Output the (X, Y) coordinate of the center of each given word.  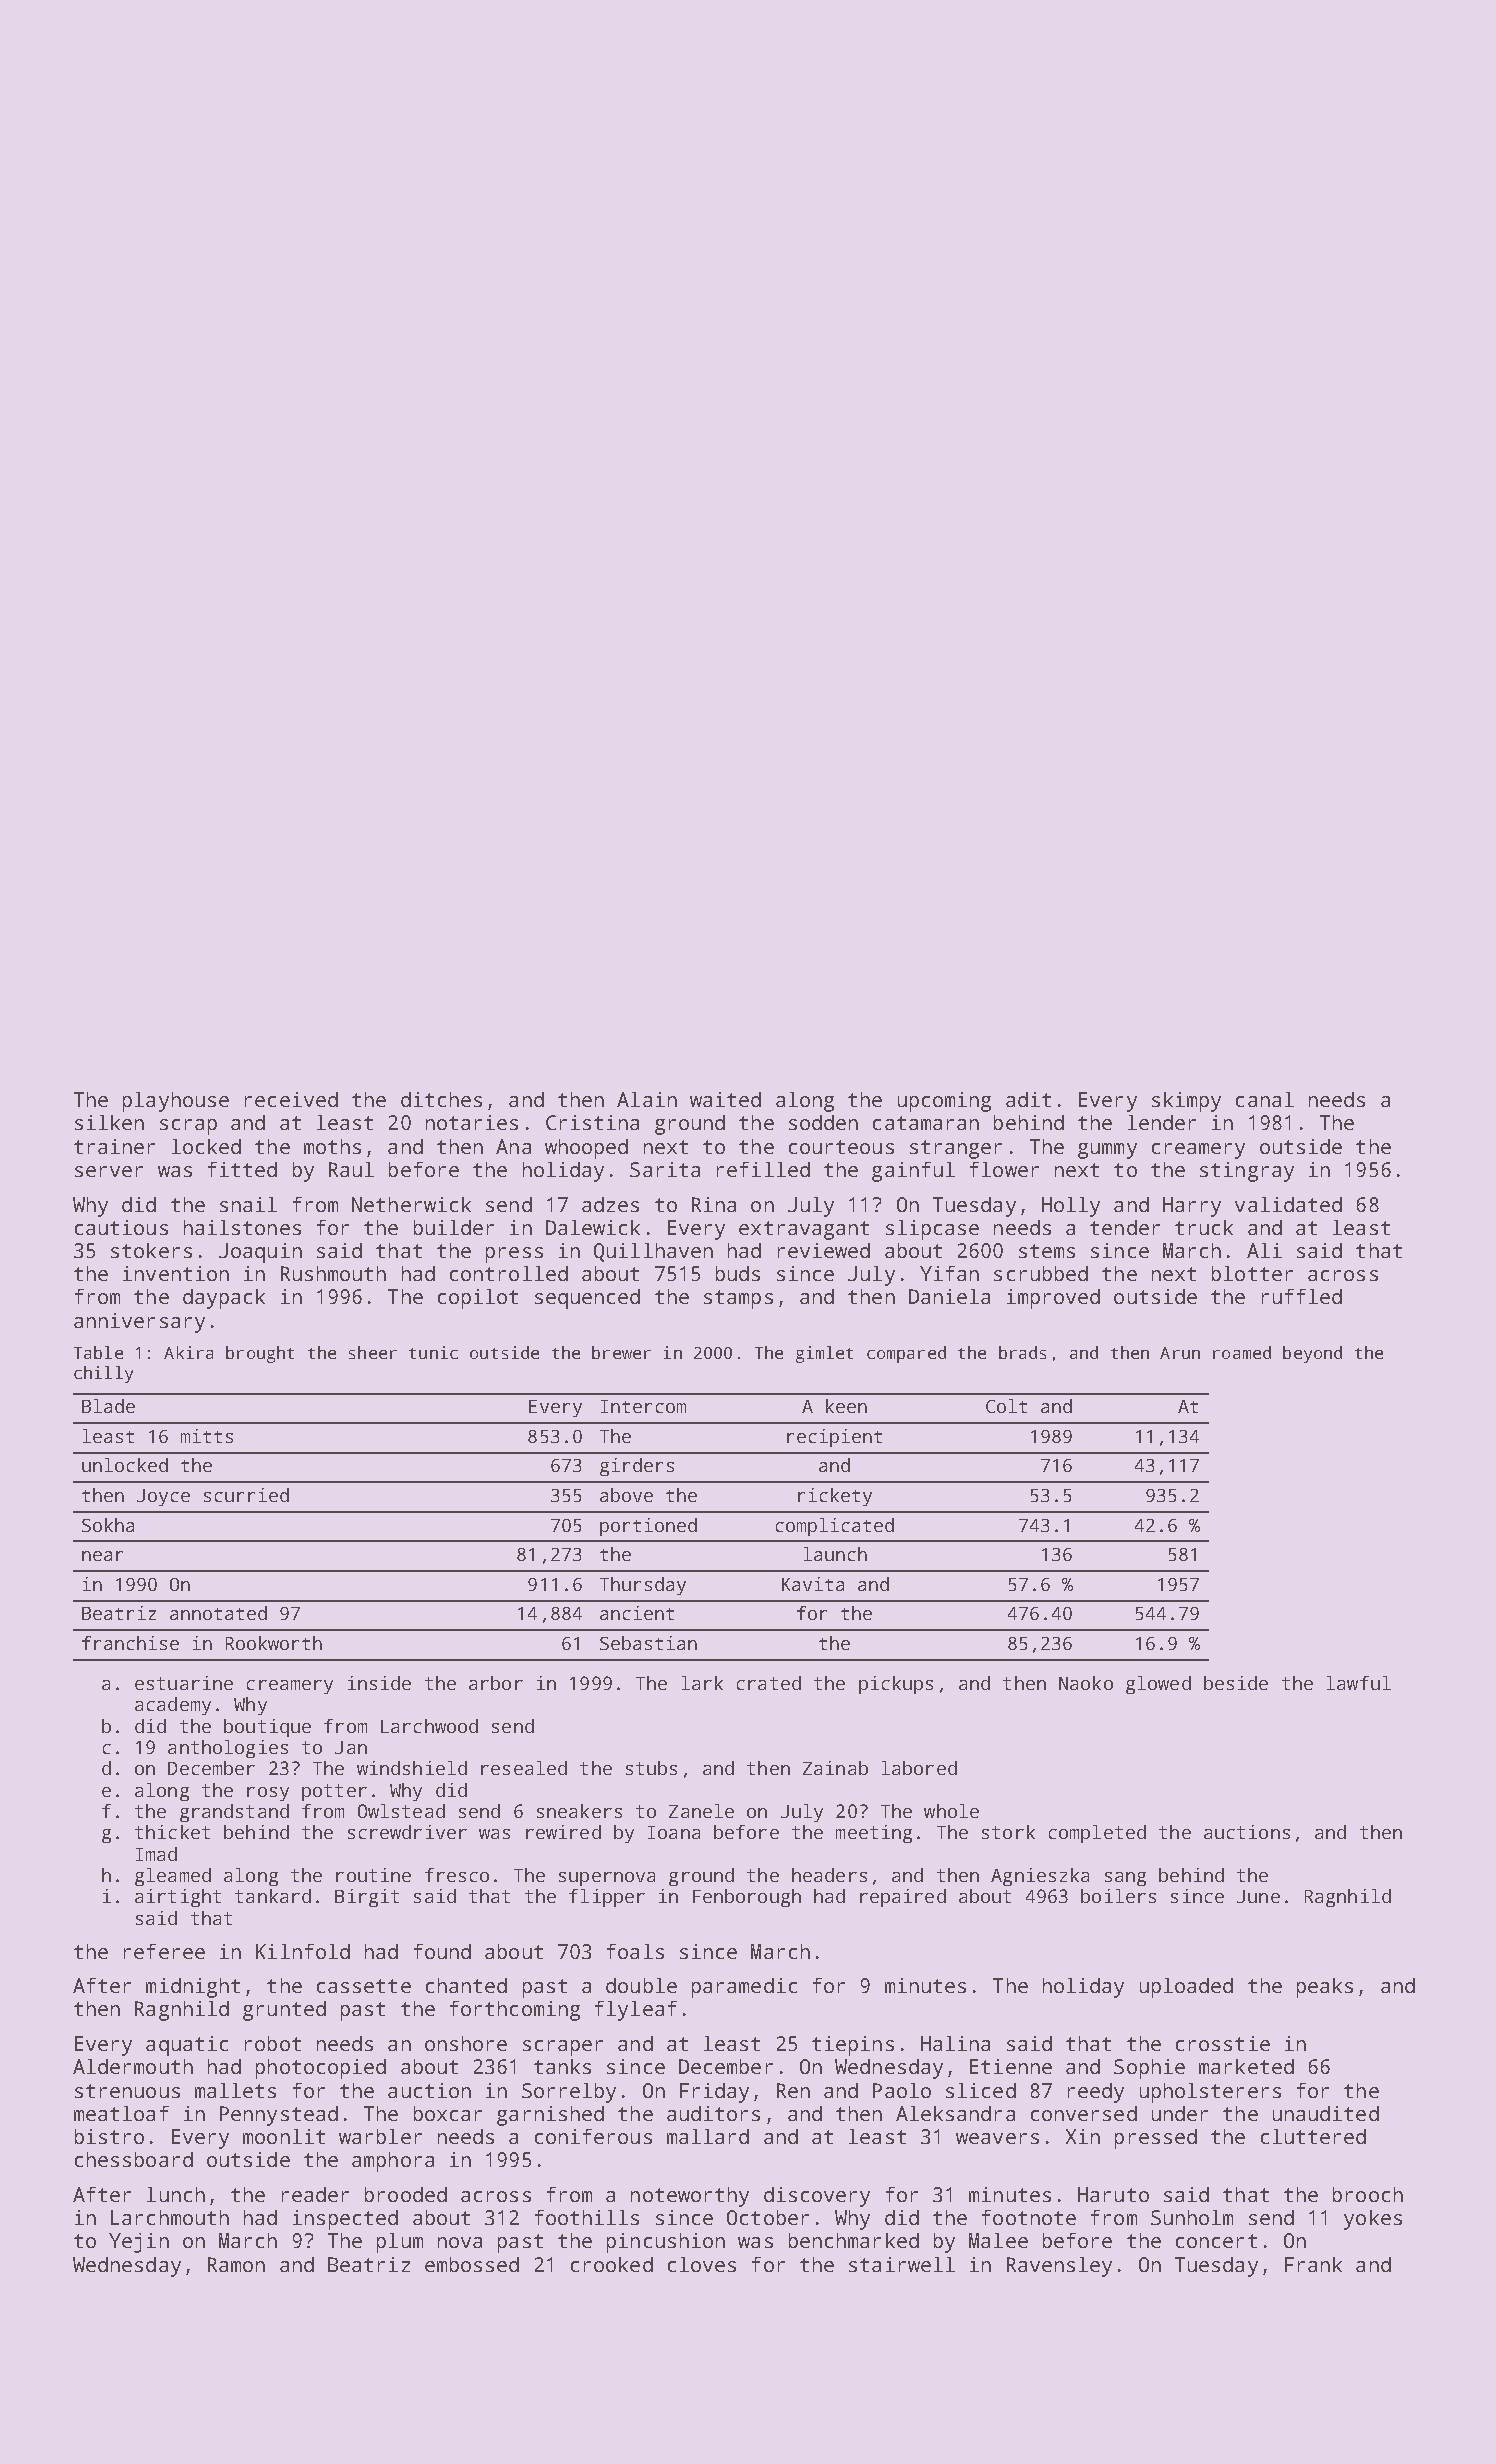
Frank (1313, 2264)
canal (1265, 1099)
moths (332, 1146)
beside (1236, 1683)
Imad (156, 1854)
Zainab (835, 1768)
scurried (246, 1495)
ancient (637, 1613)
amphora (393, 2162)
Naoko (1086, 1683)
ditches (441, 1099)
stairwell (902, 2264)
